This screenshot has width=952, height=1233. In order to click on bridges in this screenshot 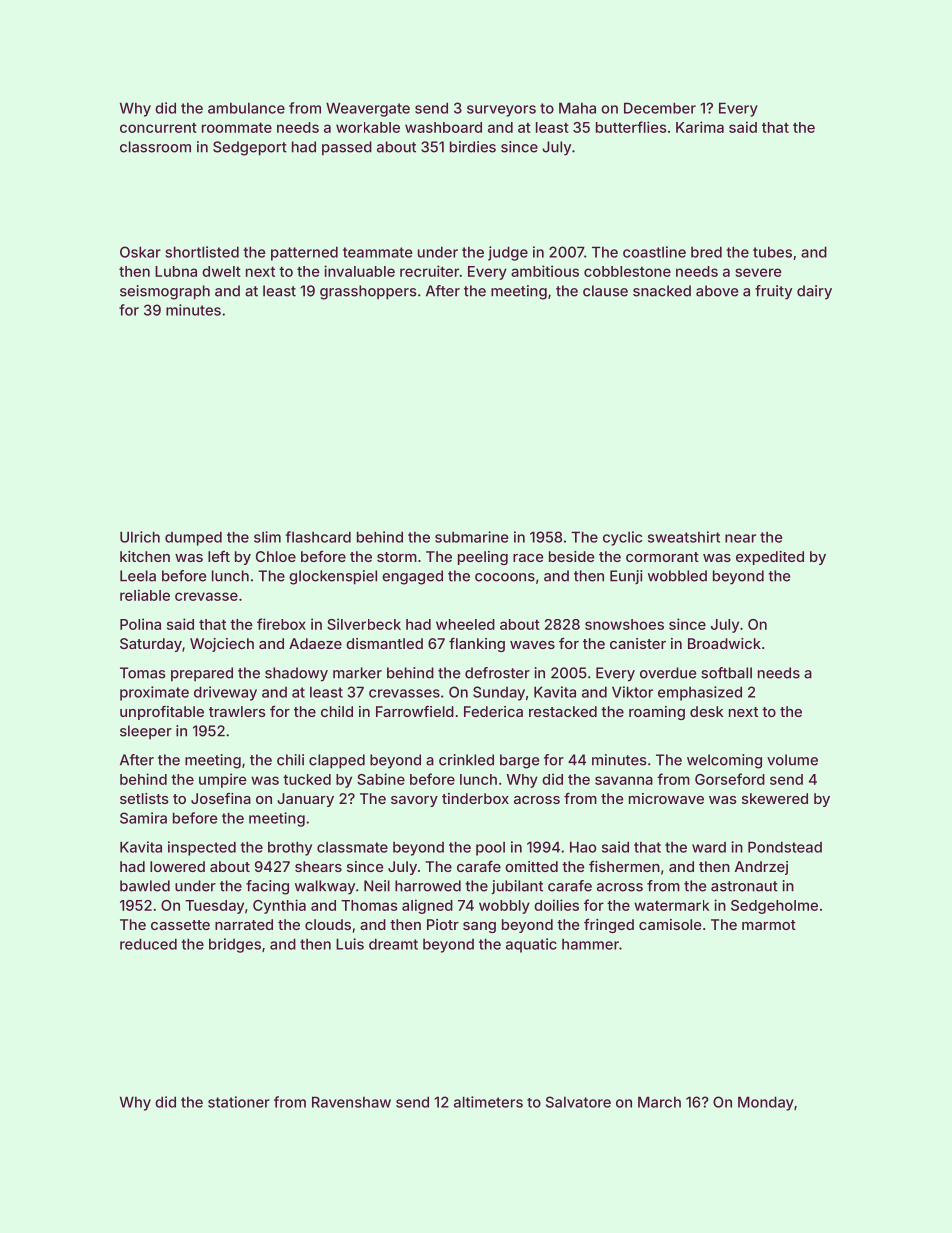, I will do `click(235, 945)`.
